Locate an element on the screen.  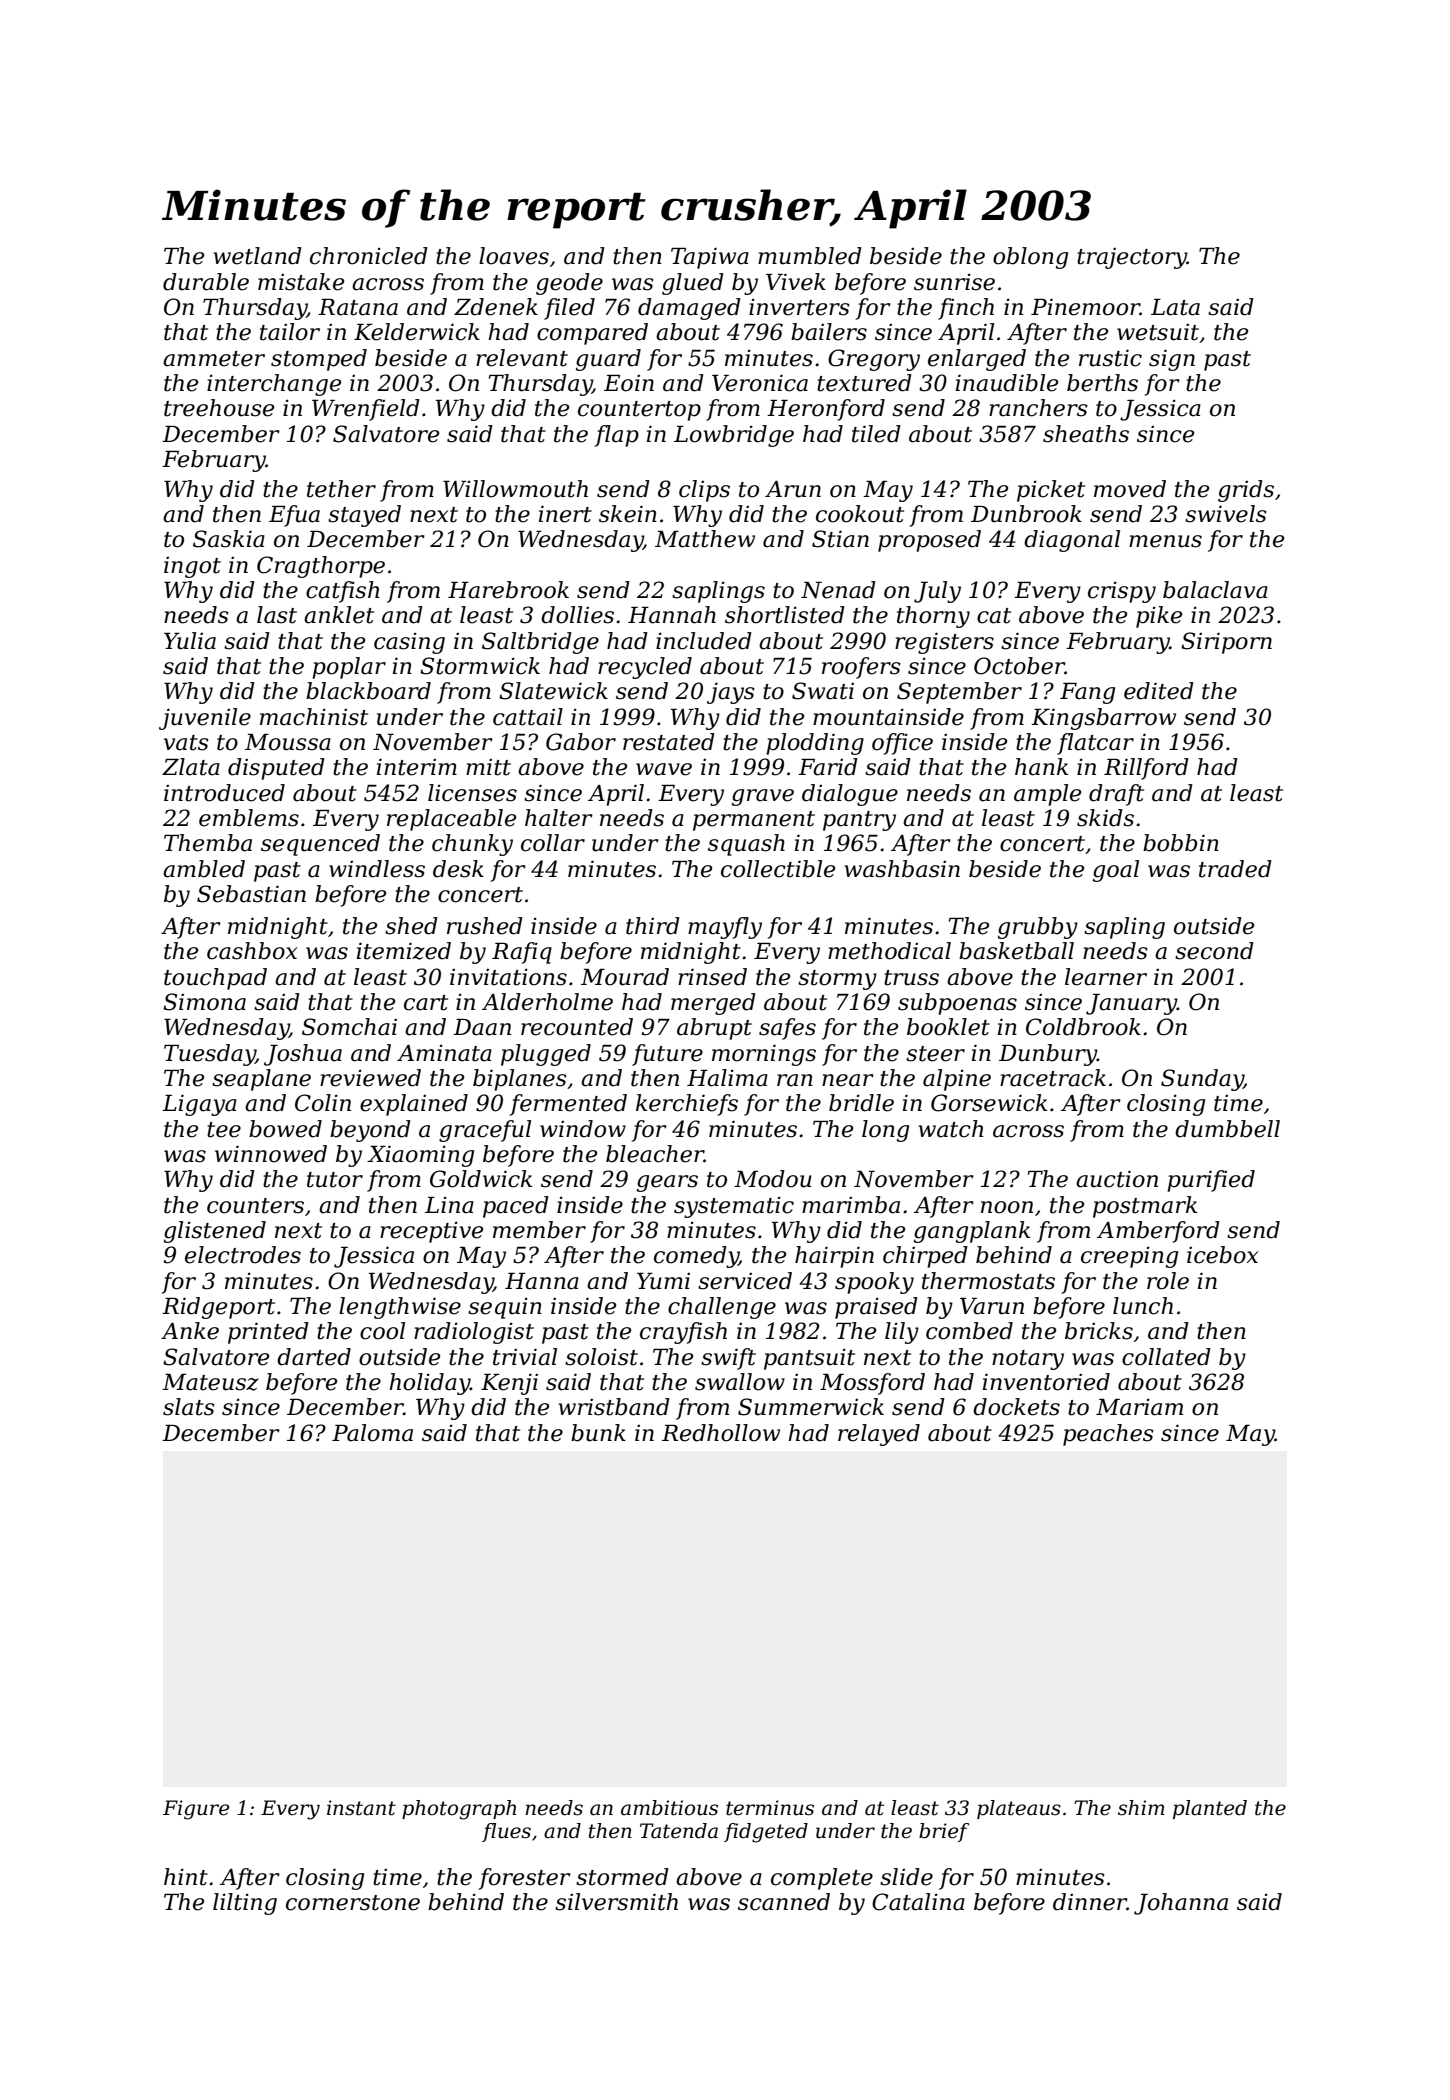
recounted is located at coordinates (577, 1027).
